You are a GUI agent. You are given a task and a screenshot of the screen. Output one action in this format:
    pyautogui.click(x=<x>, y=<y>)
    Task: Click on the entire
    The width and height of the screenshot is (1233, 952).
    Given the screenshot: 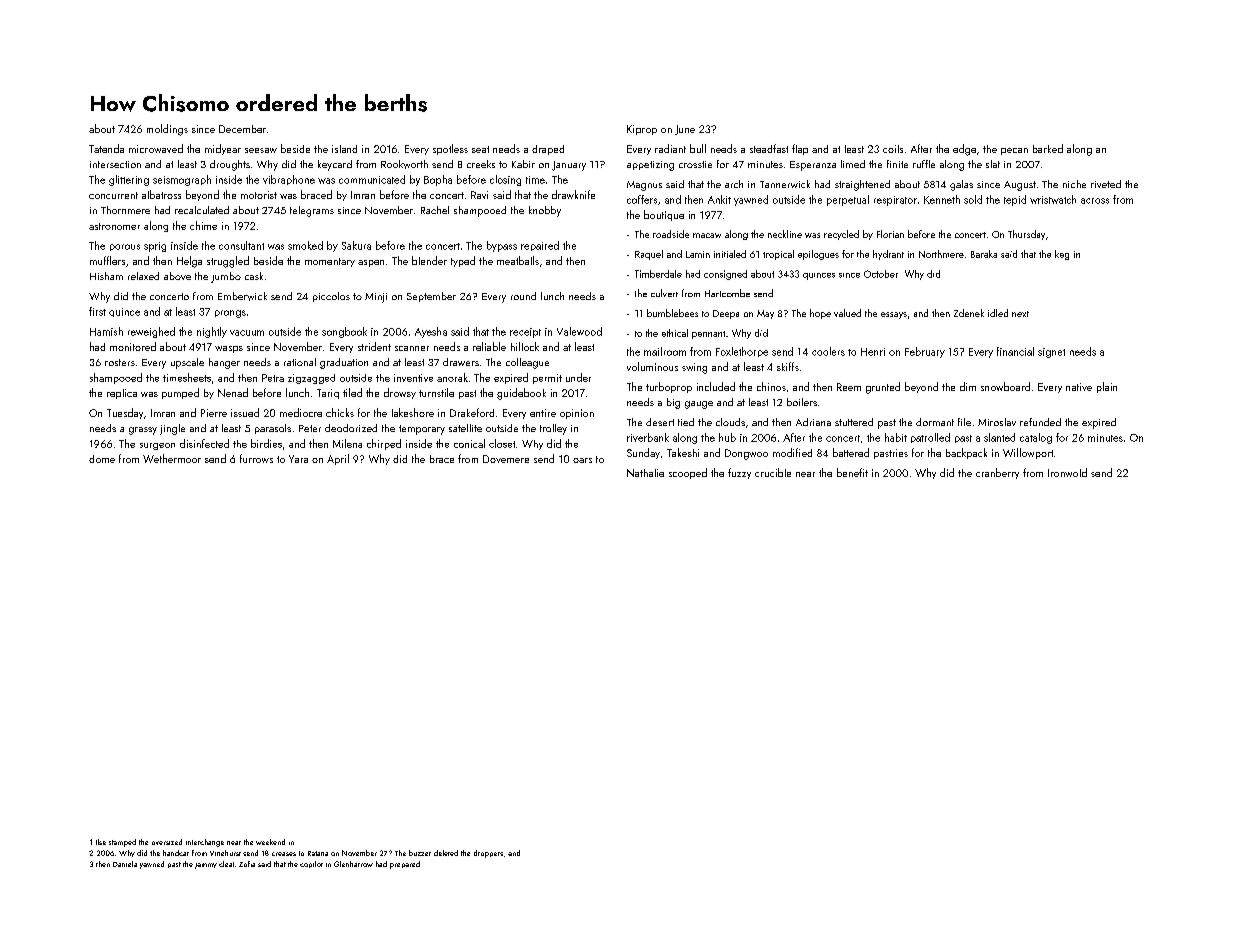 What is the action you would take?
    pyautogui.click(x=543, y=413)
